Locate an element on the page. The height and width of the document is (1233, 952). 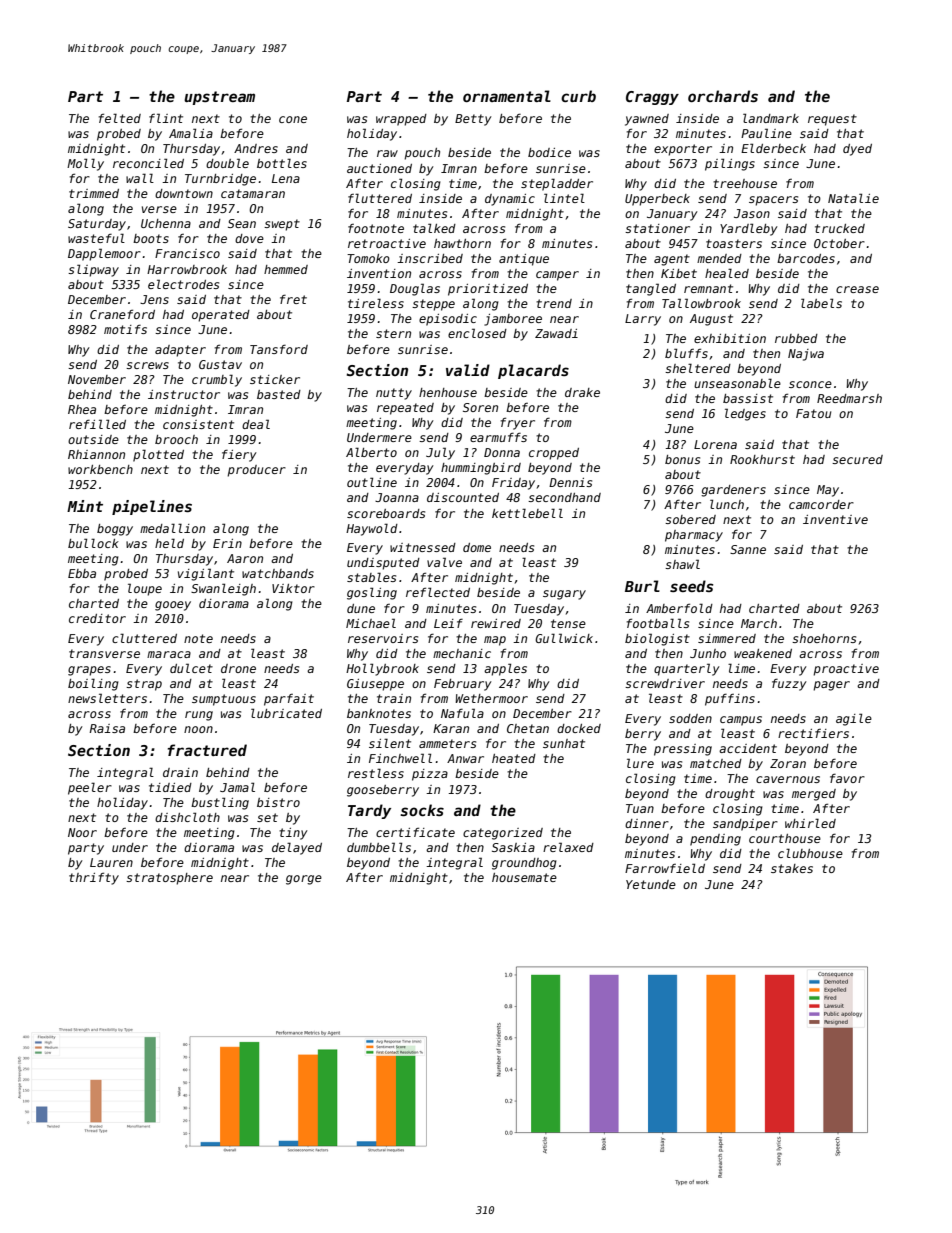
sticker is located at coordinates (275, 379).
